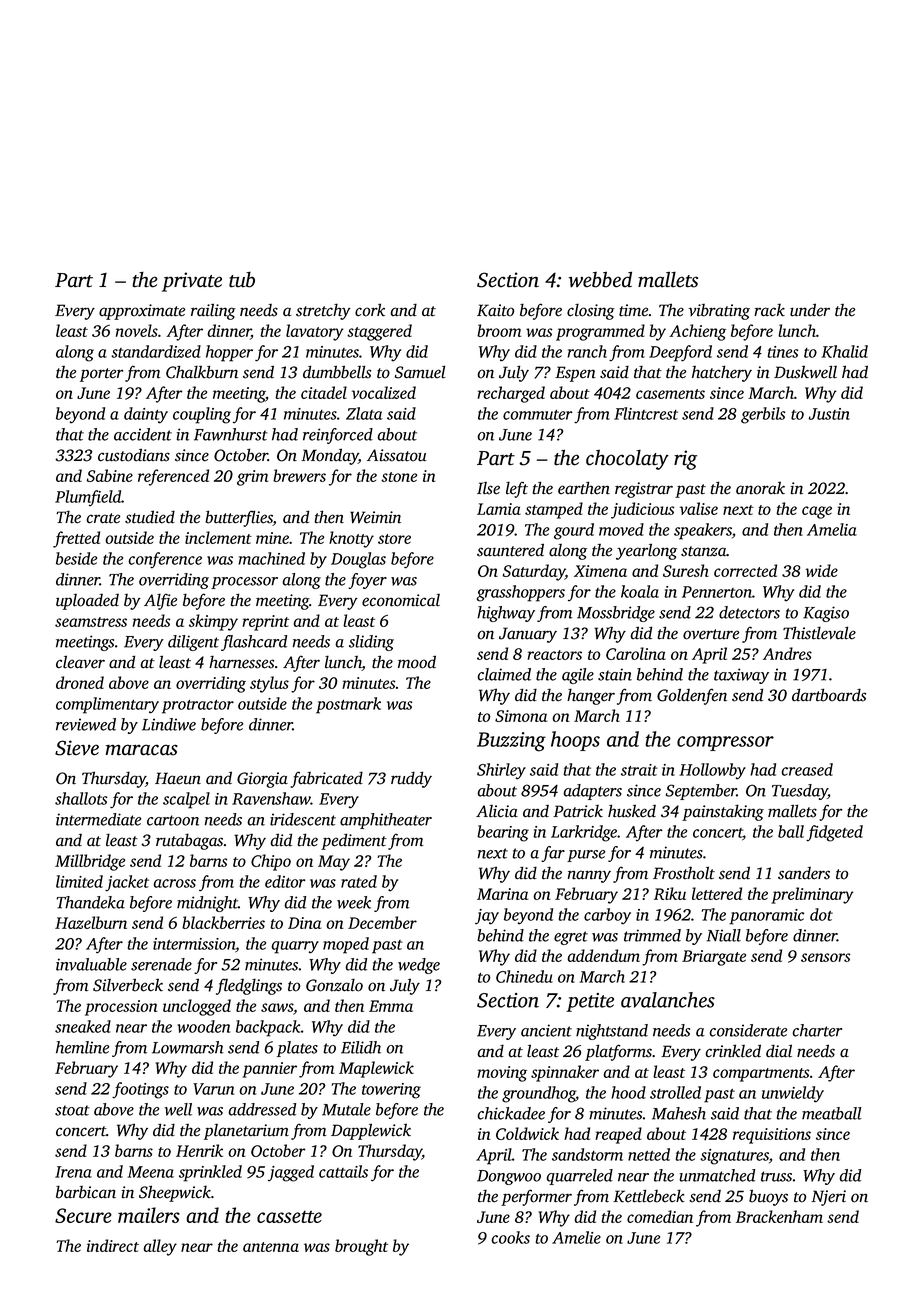 The height and width of the screenshot is (1308, 924). Describe the element at coordinates (242, 279) in the screenshot. I see `tub` at that location.
